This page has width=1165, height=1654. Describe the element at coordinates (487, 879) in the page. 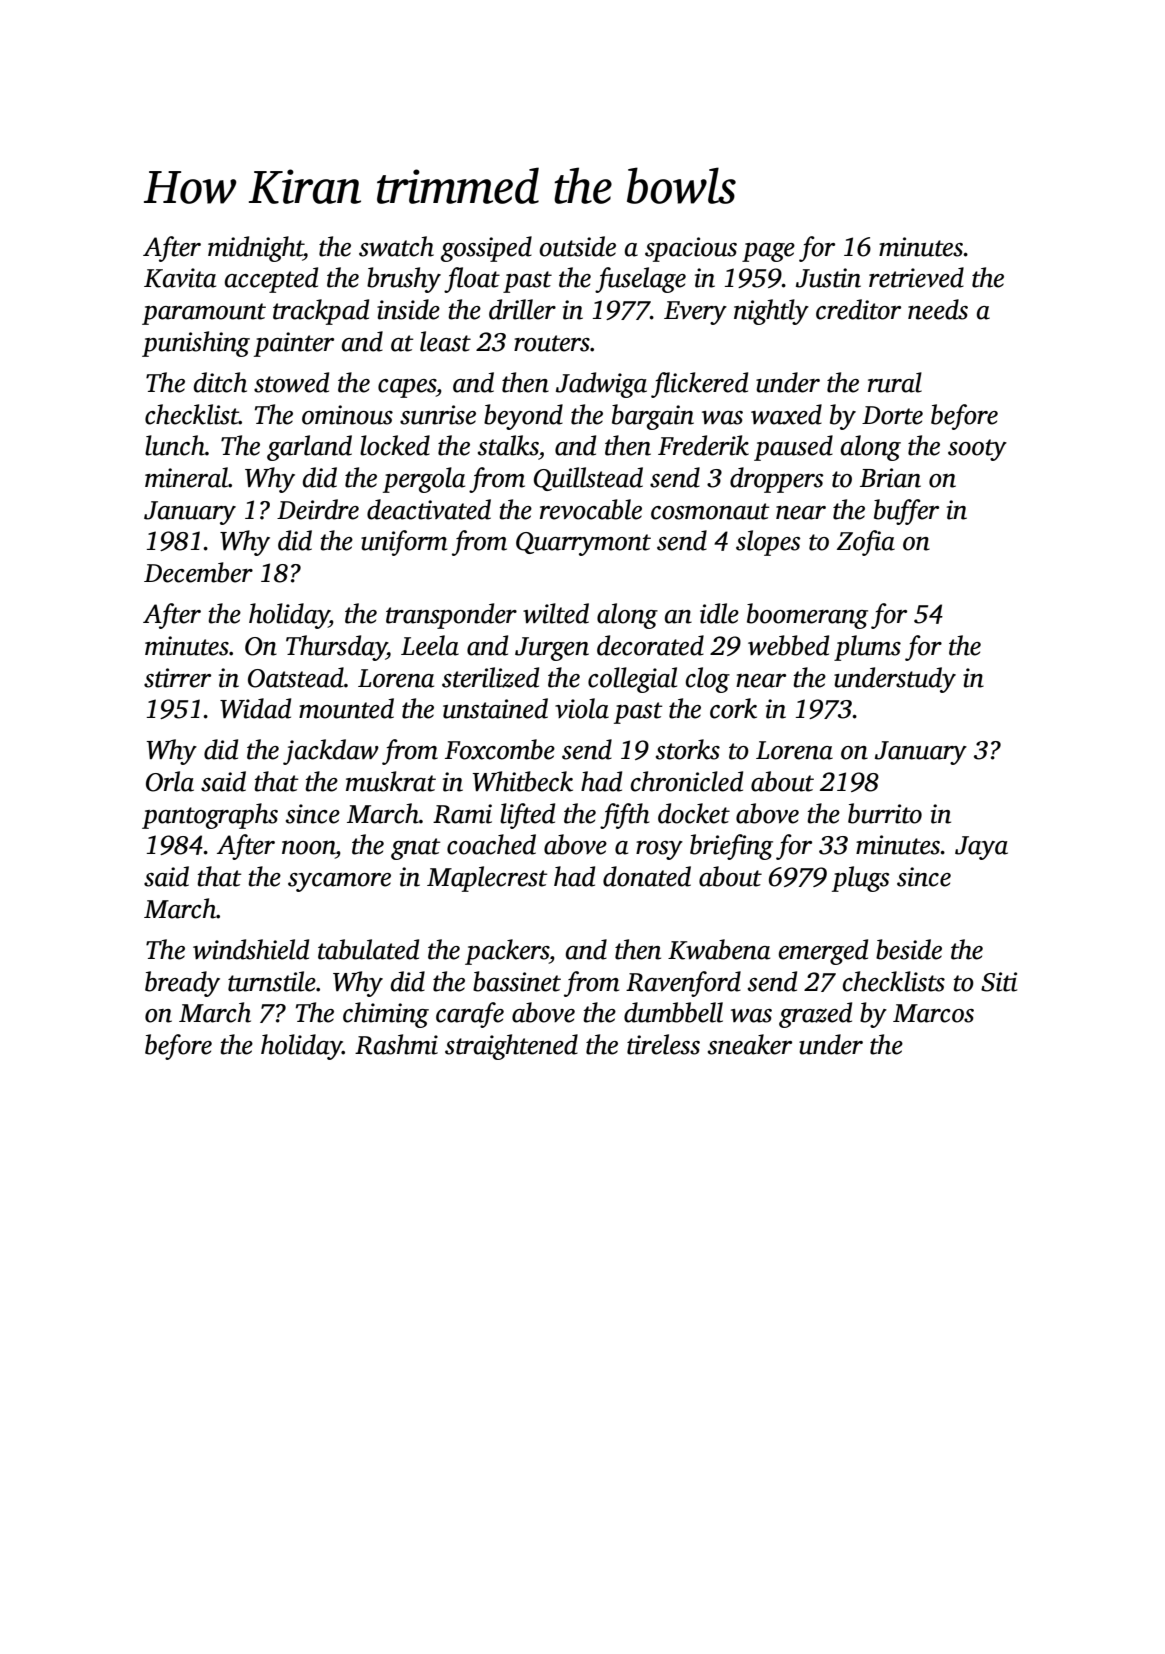

I see `Maplecrest` at that location.
